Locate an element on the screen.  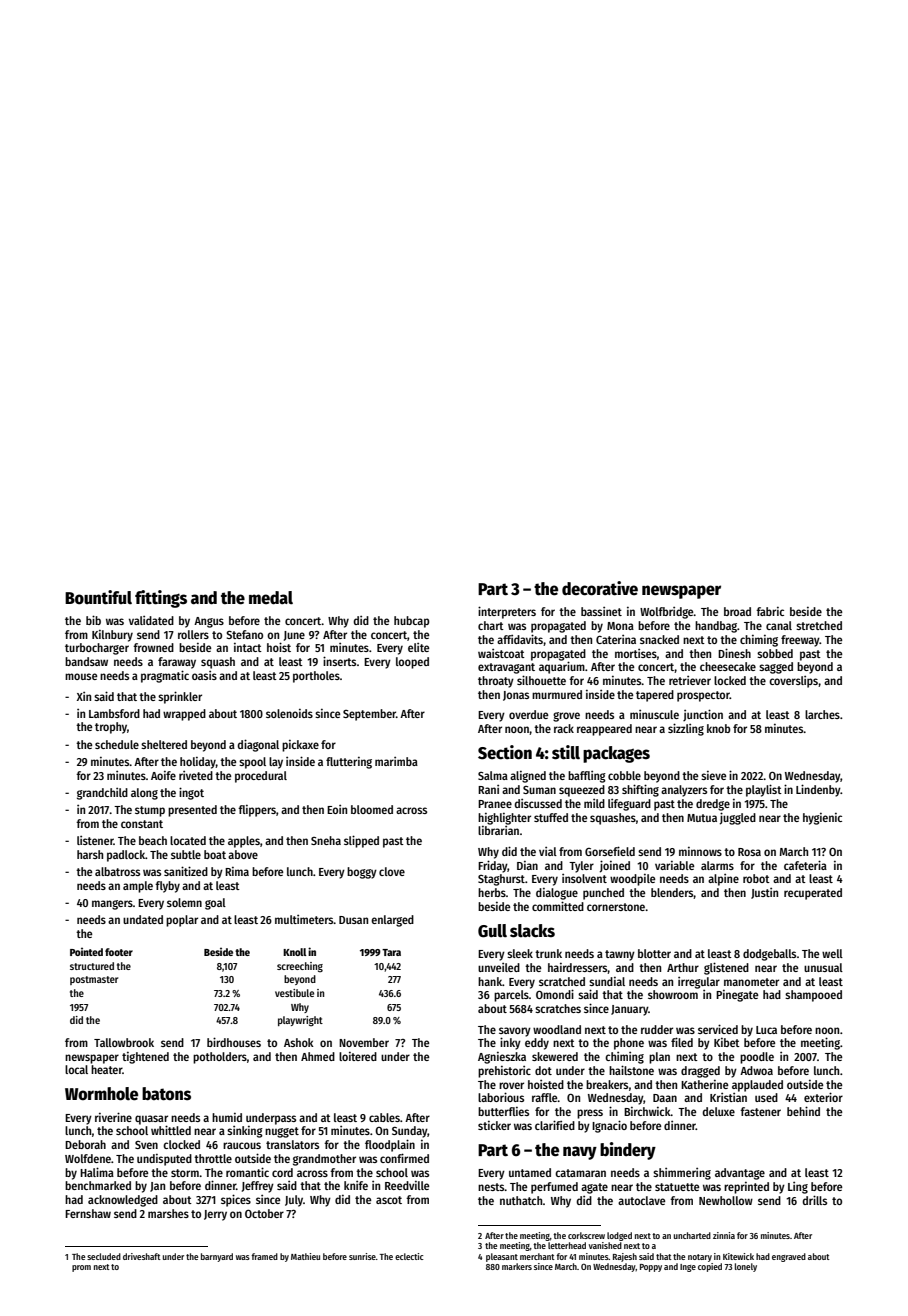
goal is located at coordinates (215, 904).
